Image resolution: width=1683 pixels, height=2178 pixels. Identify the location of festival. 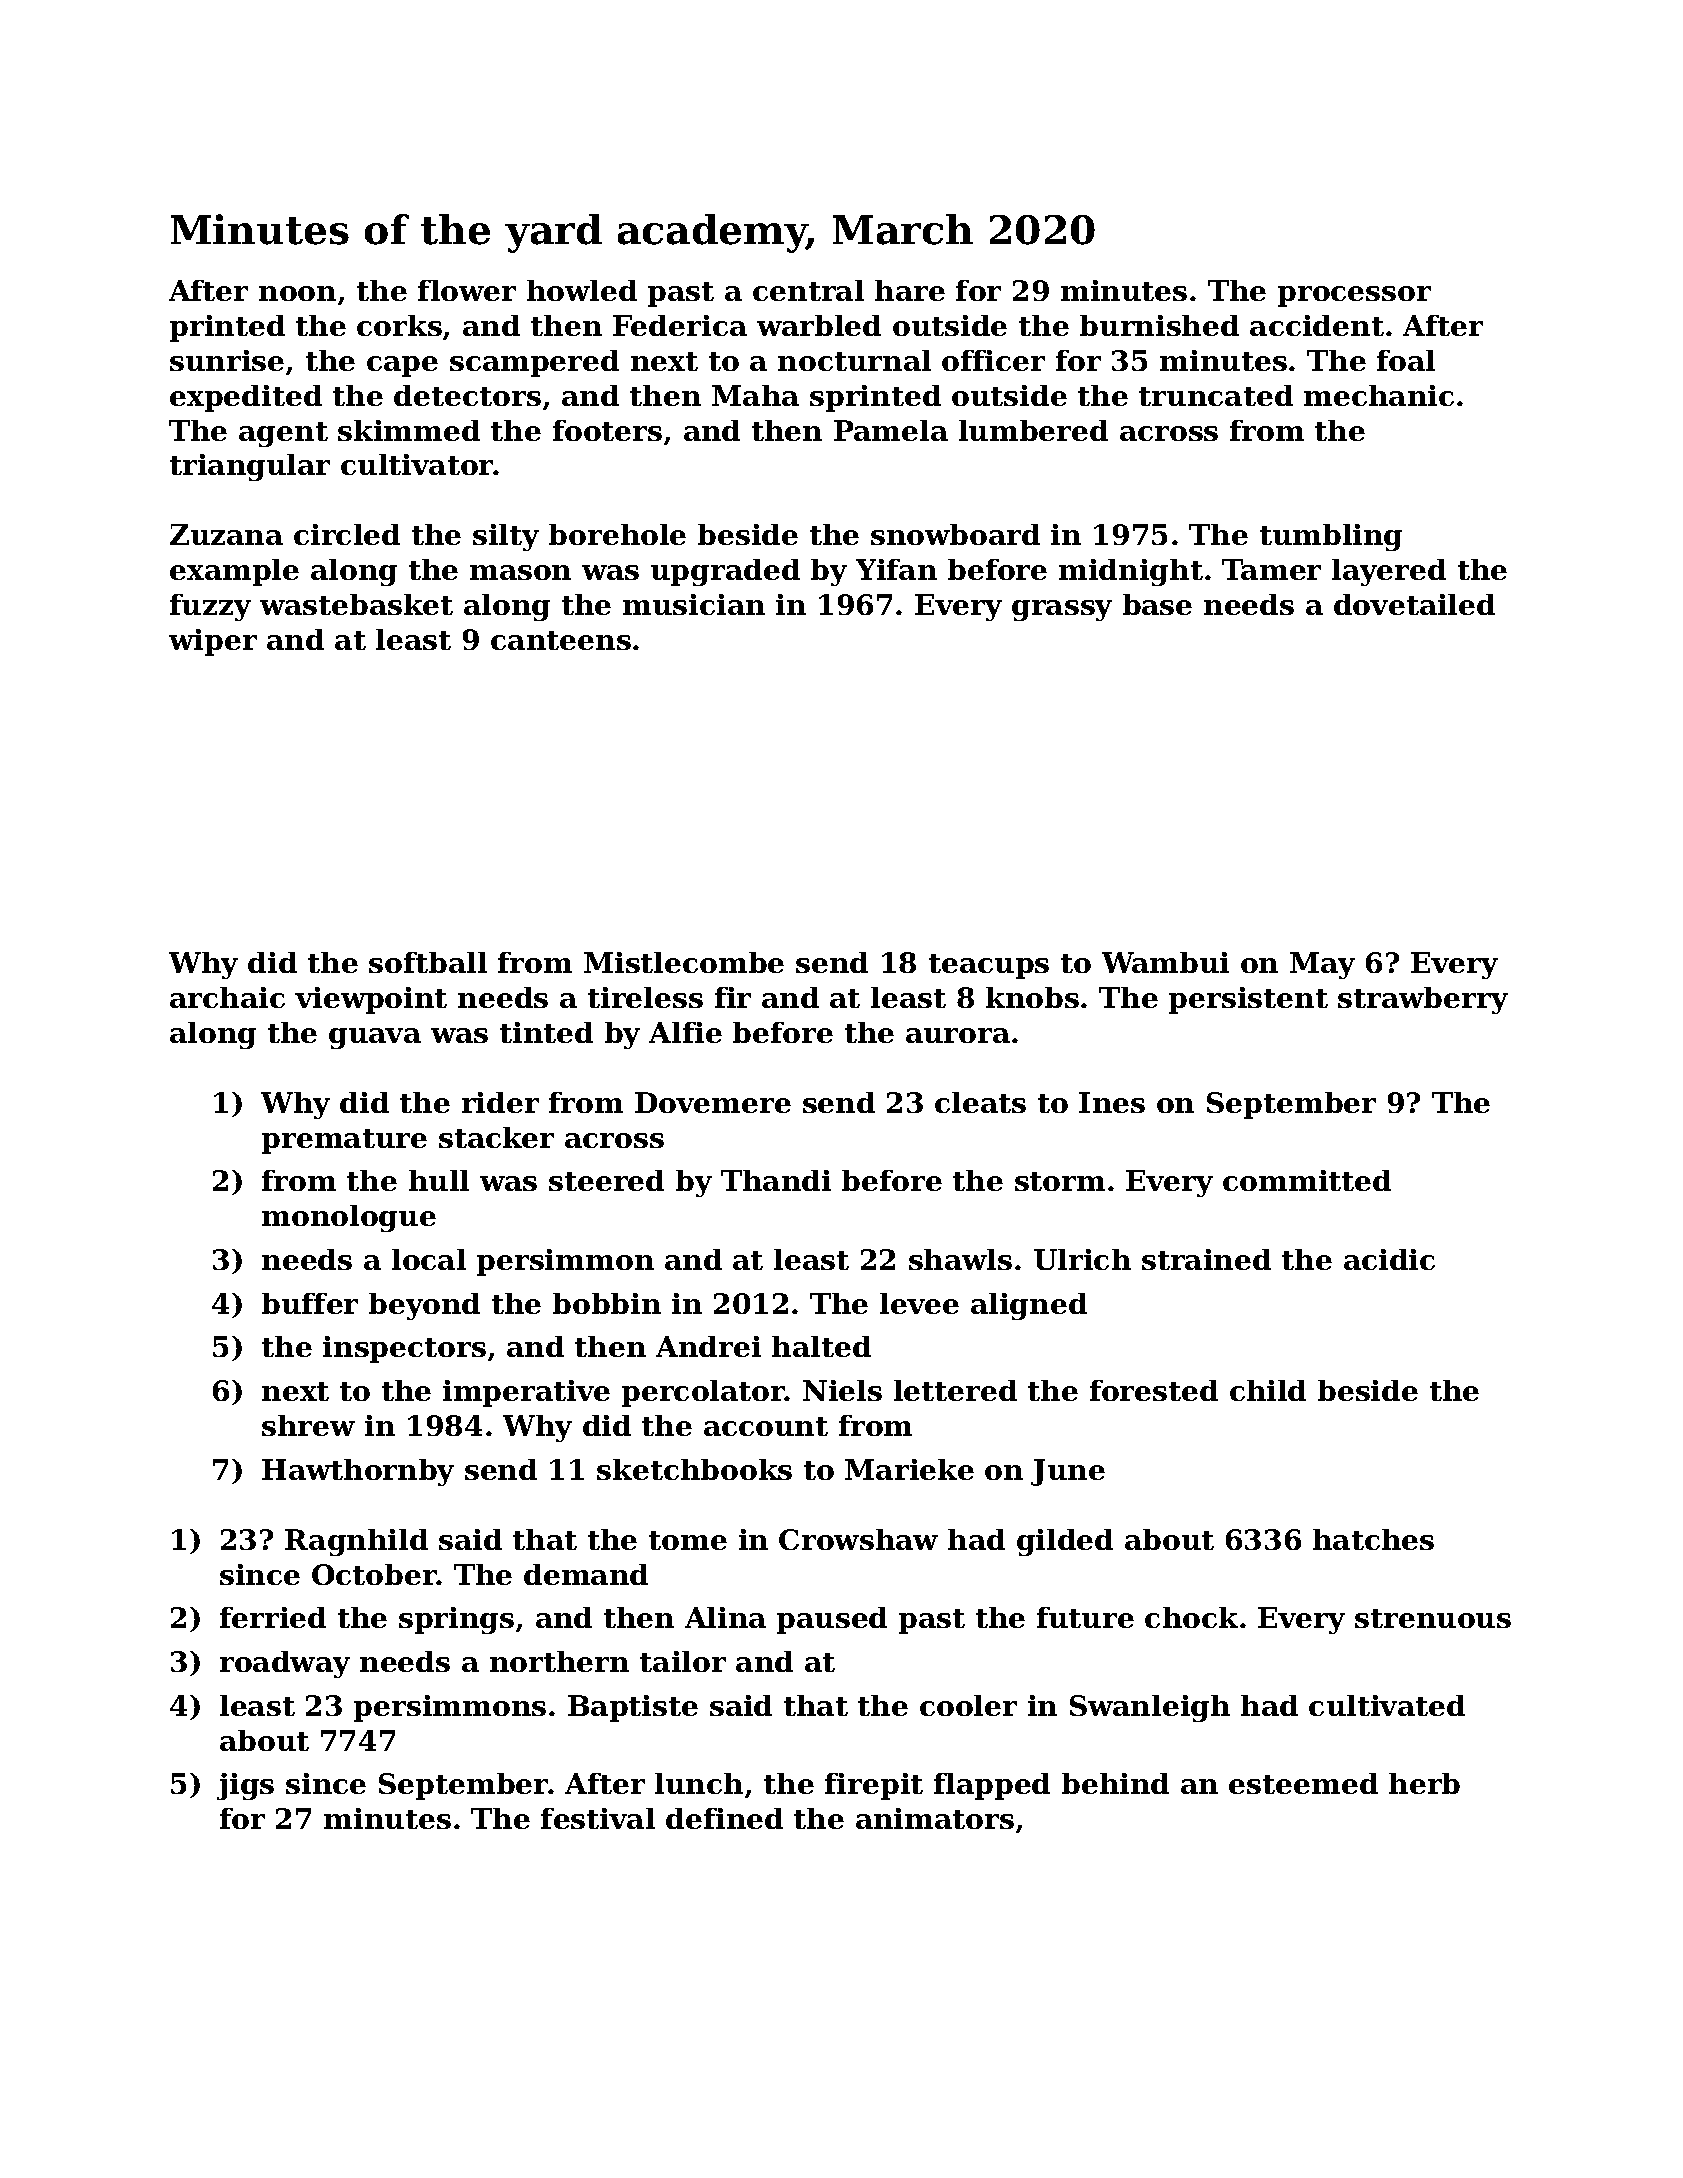
(598, 1818).
